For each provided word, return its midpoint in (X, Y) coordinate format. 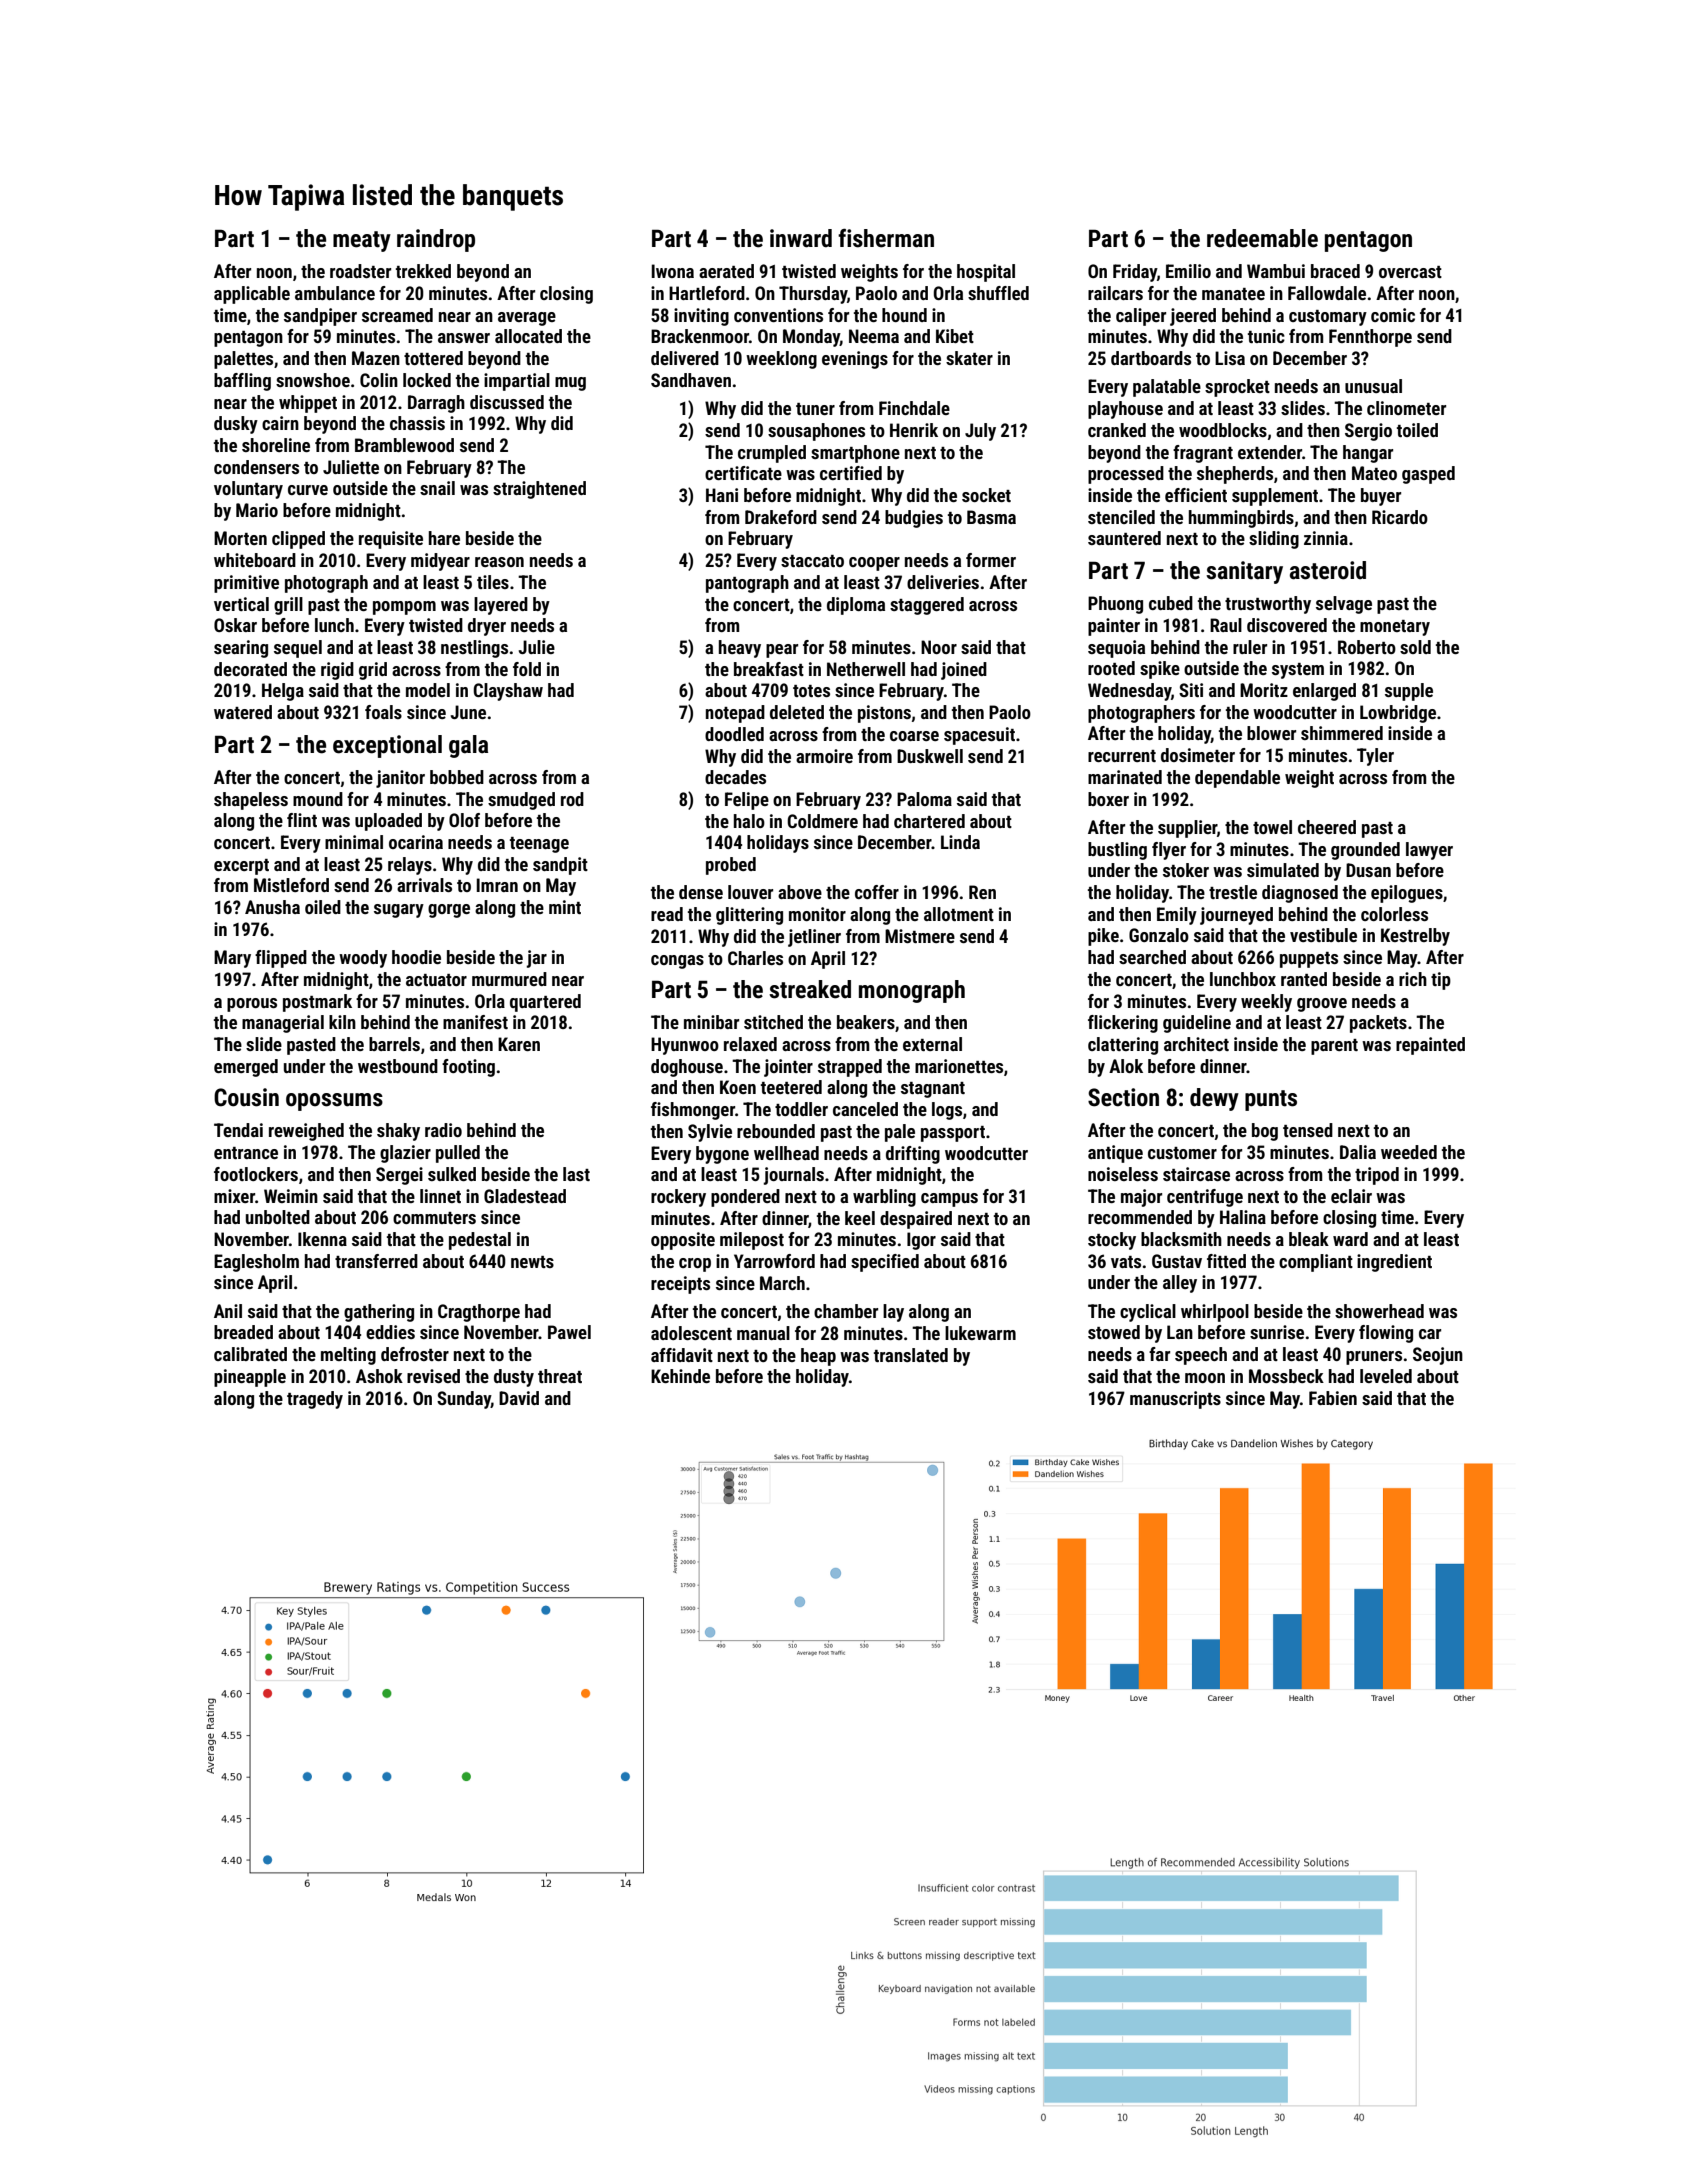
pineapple (250, 1378)
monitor (817, 914)
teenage (539, 845)
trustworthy (1268, 605)
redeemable (1262, 238)
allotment (959, 914)
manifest (475, 1022)
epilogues (1407, 894)
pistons (884, 714)
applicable (252, 295)
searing (241, 649)
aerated (726, 271)
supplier (1187, 829)
